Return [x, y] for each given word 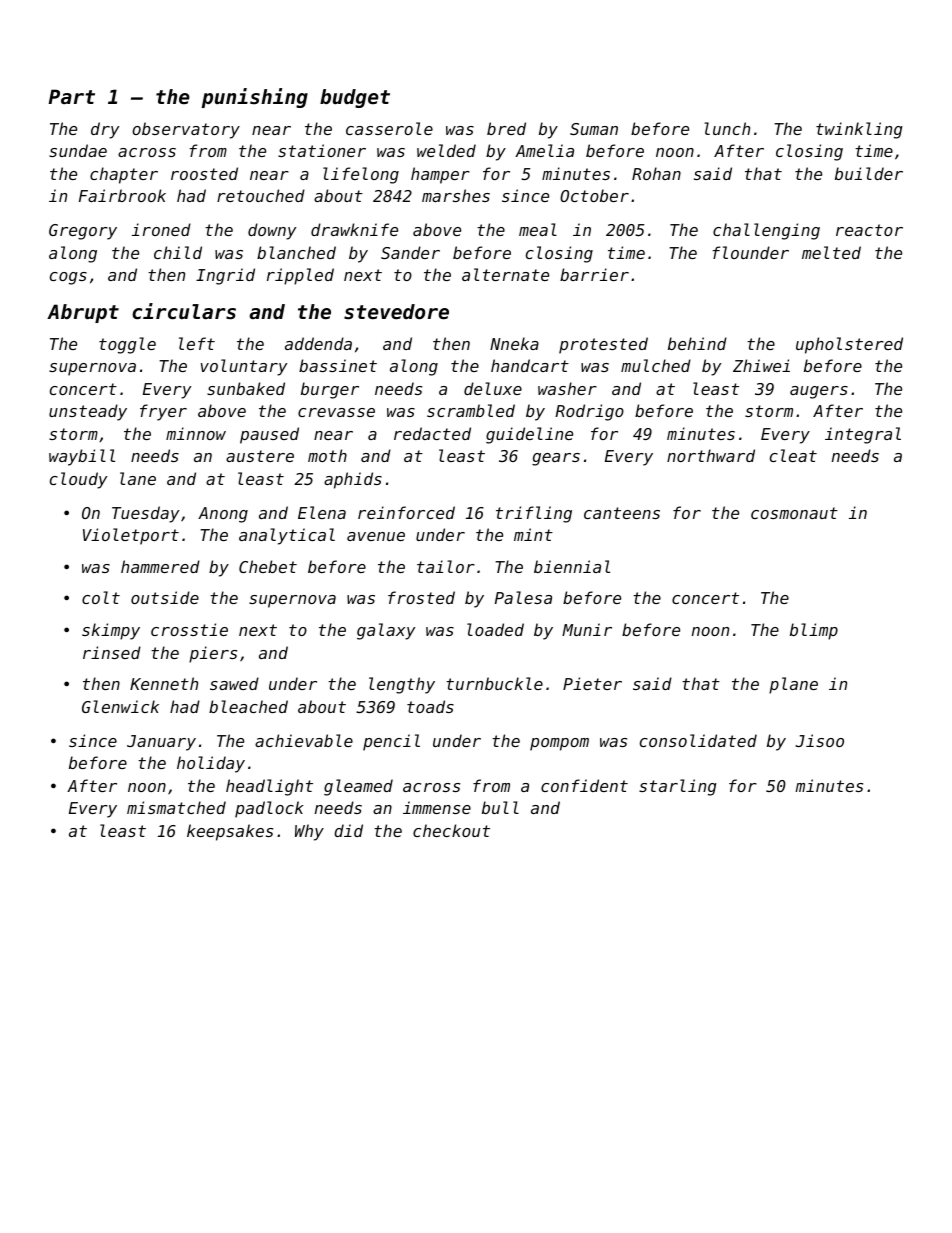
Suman [594, 129]
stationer [322, 150]
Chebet [268, 566]
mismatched [176, 807]
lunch [727, 128]
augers [819, 392]
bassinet [338, 365]
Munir [587, 629]
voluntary [244, 367]
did [348, 830]
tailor [446, 566]
